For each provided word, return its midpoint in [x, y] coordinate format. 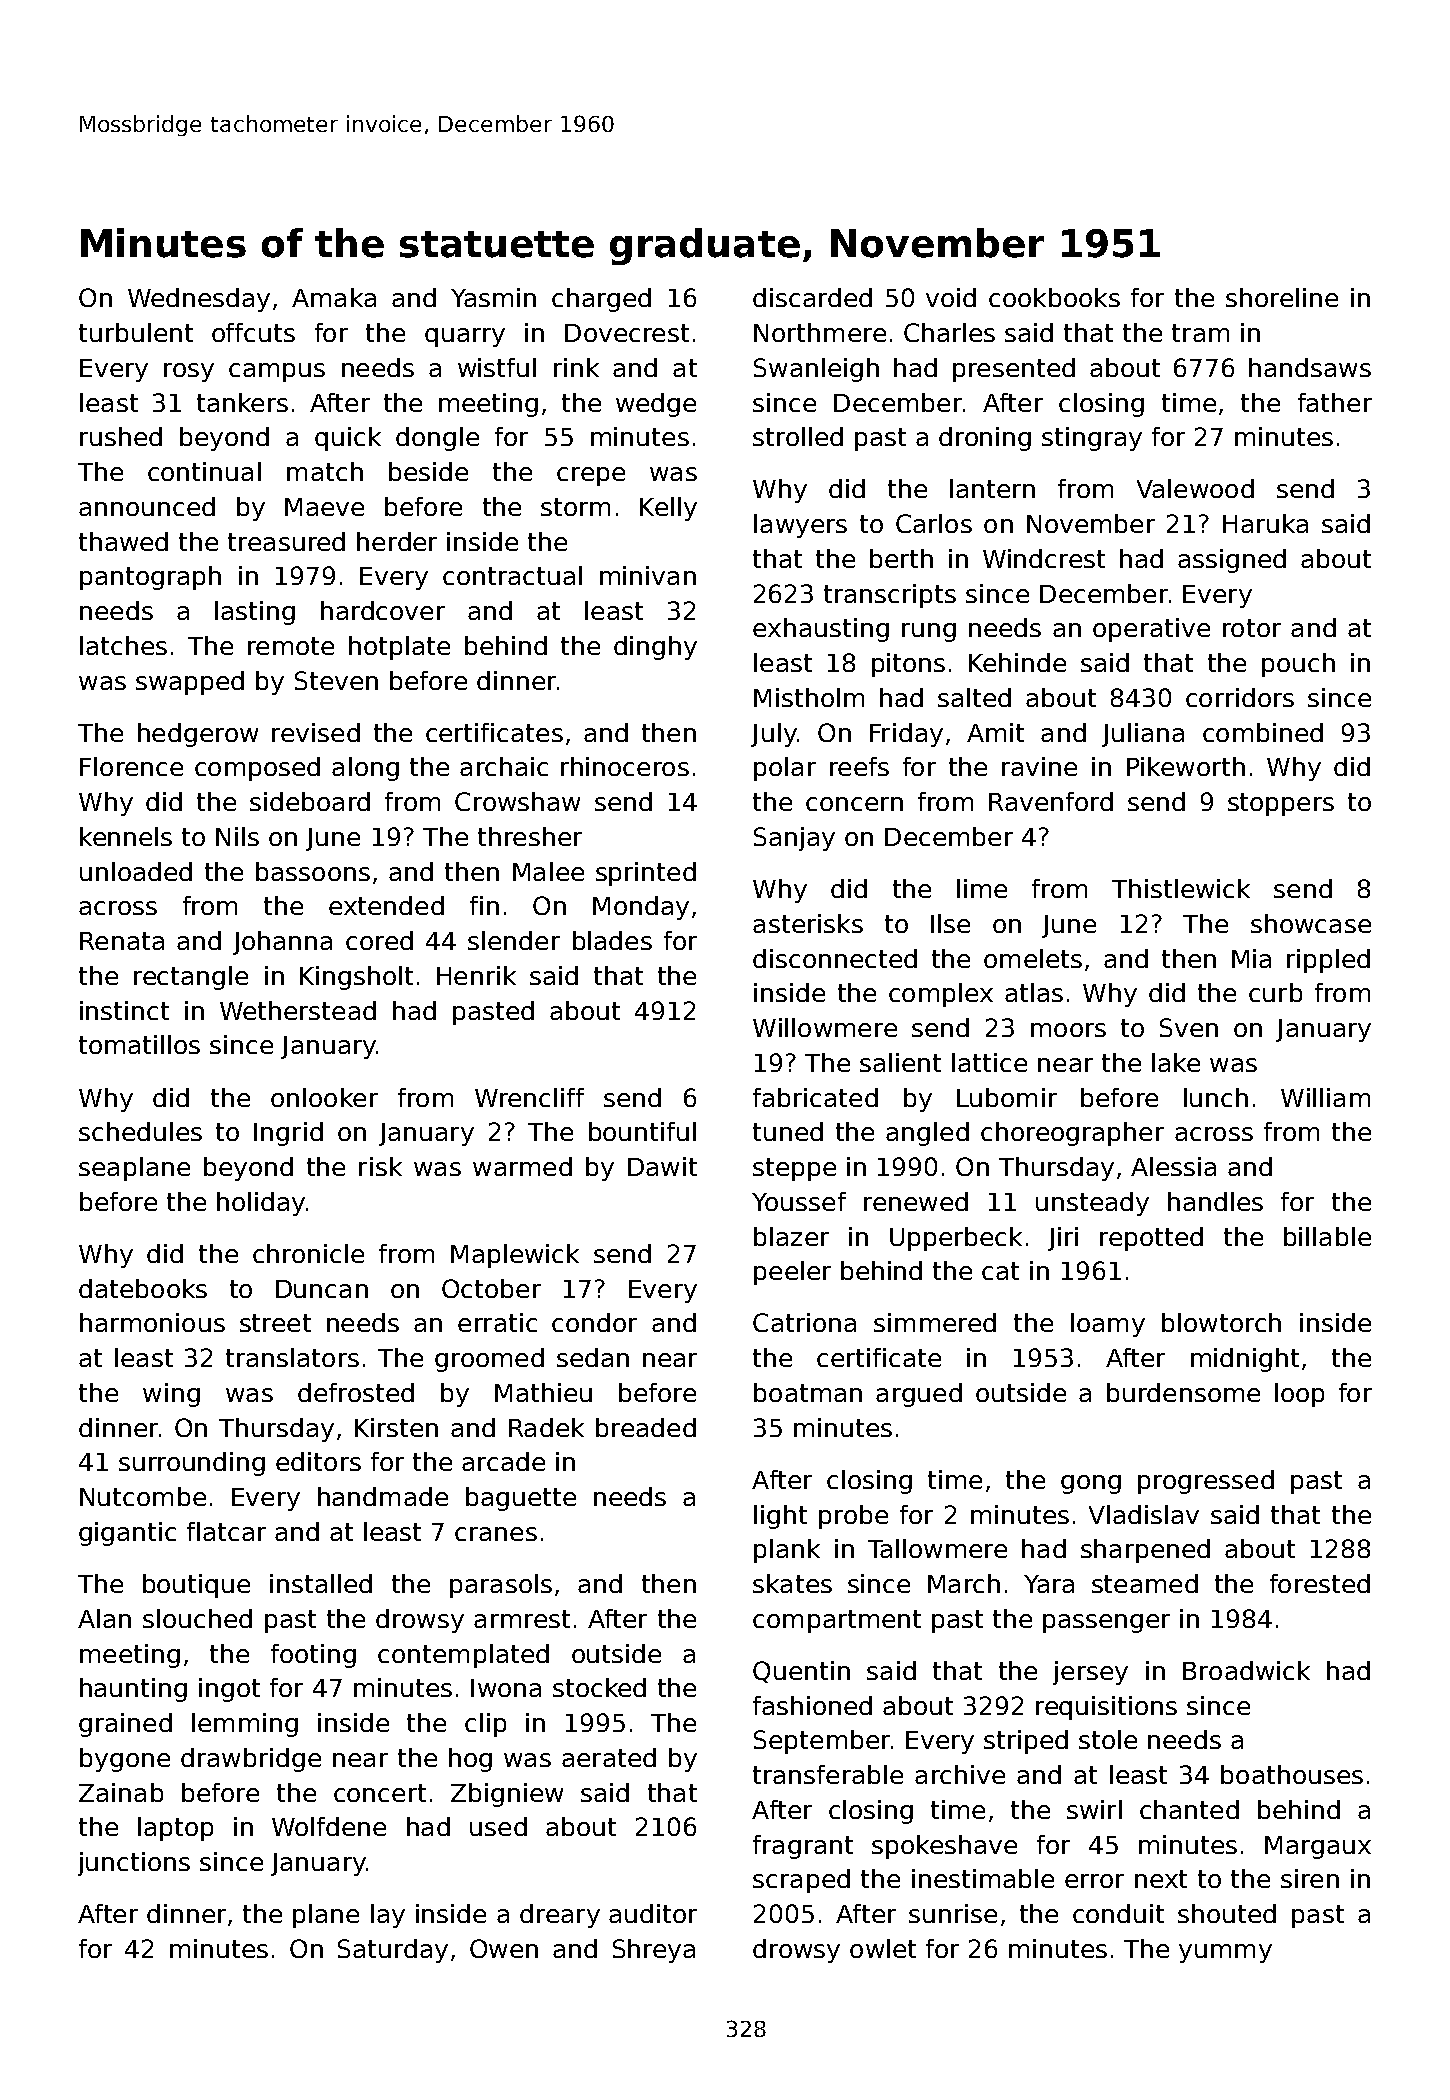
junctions [134, 1864]
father [1335, 402]
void [951, 297]
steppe [794, 1169]
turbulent [136, 332]
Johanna [282, 943]
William [1325, 1097]
